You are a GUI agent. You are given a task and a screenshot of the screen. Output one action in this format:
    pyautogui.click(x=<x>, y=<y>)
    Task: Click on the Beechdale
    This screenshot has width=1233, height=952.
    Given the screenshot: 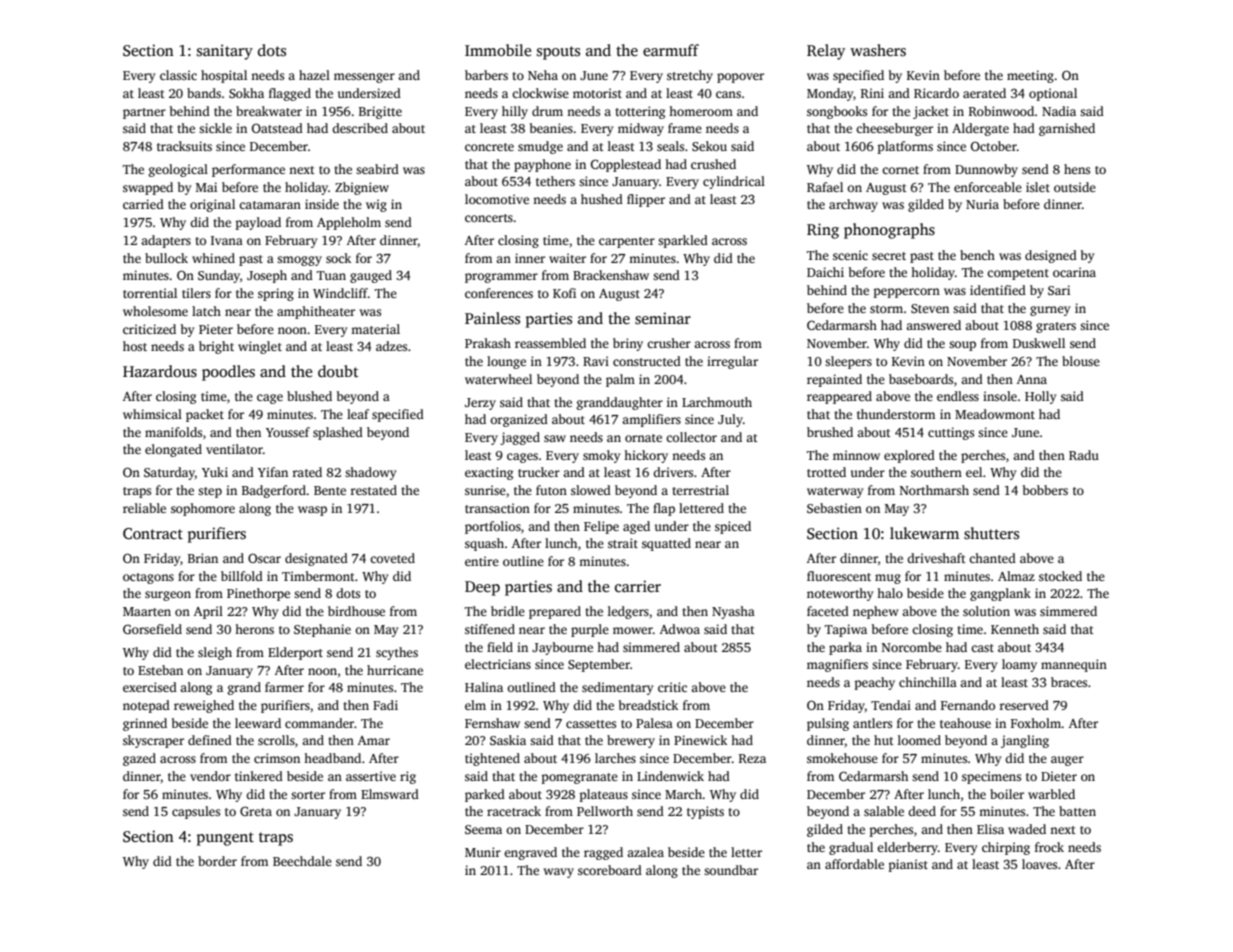 What is the action you would take?
    pyautogui.click(x=302, y=861)
